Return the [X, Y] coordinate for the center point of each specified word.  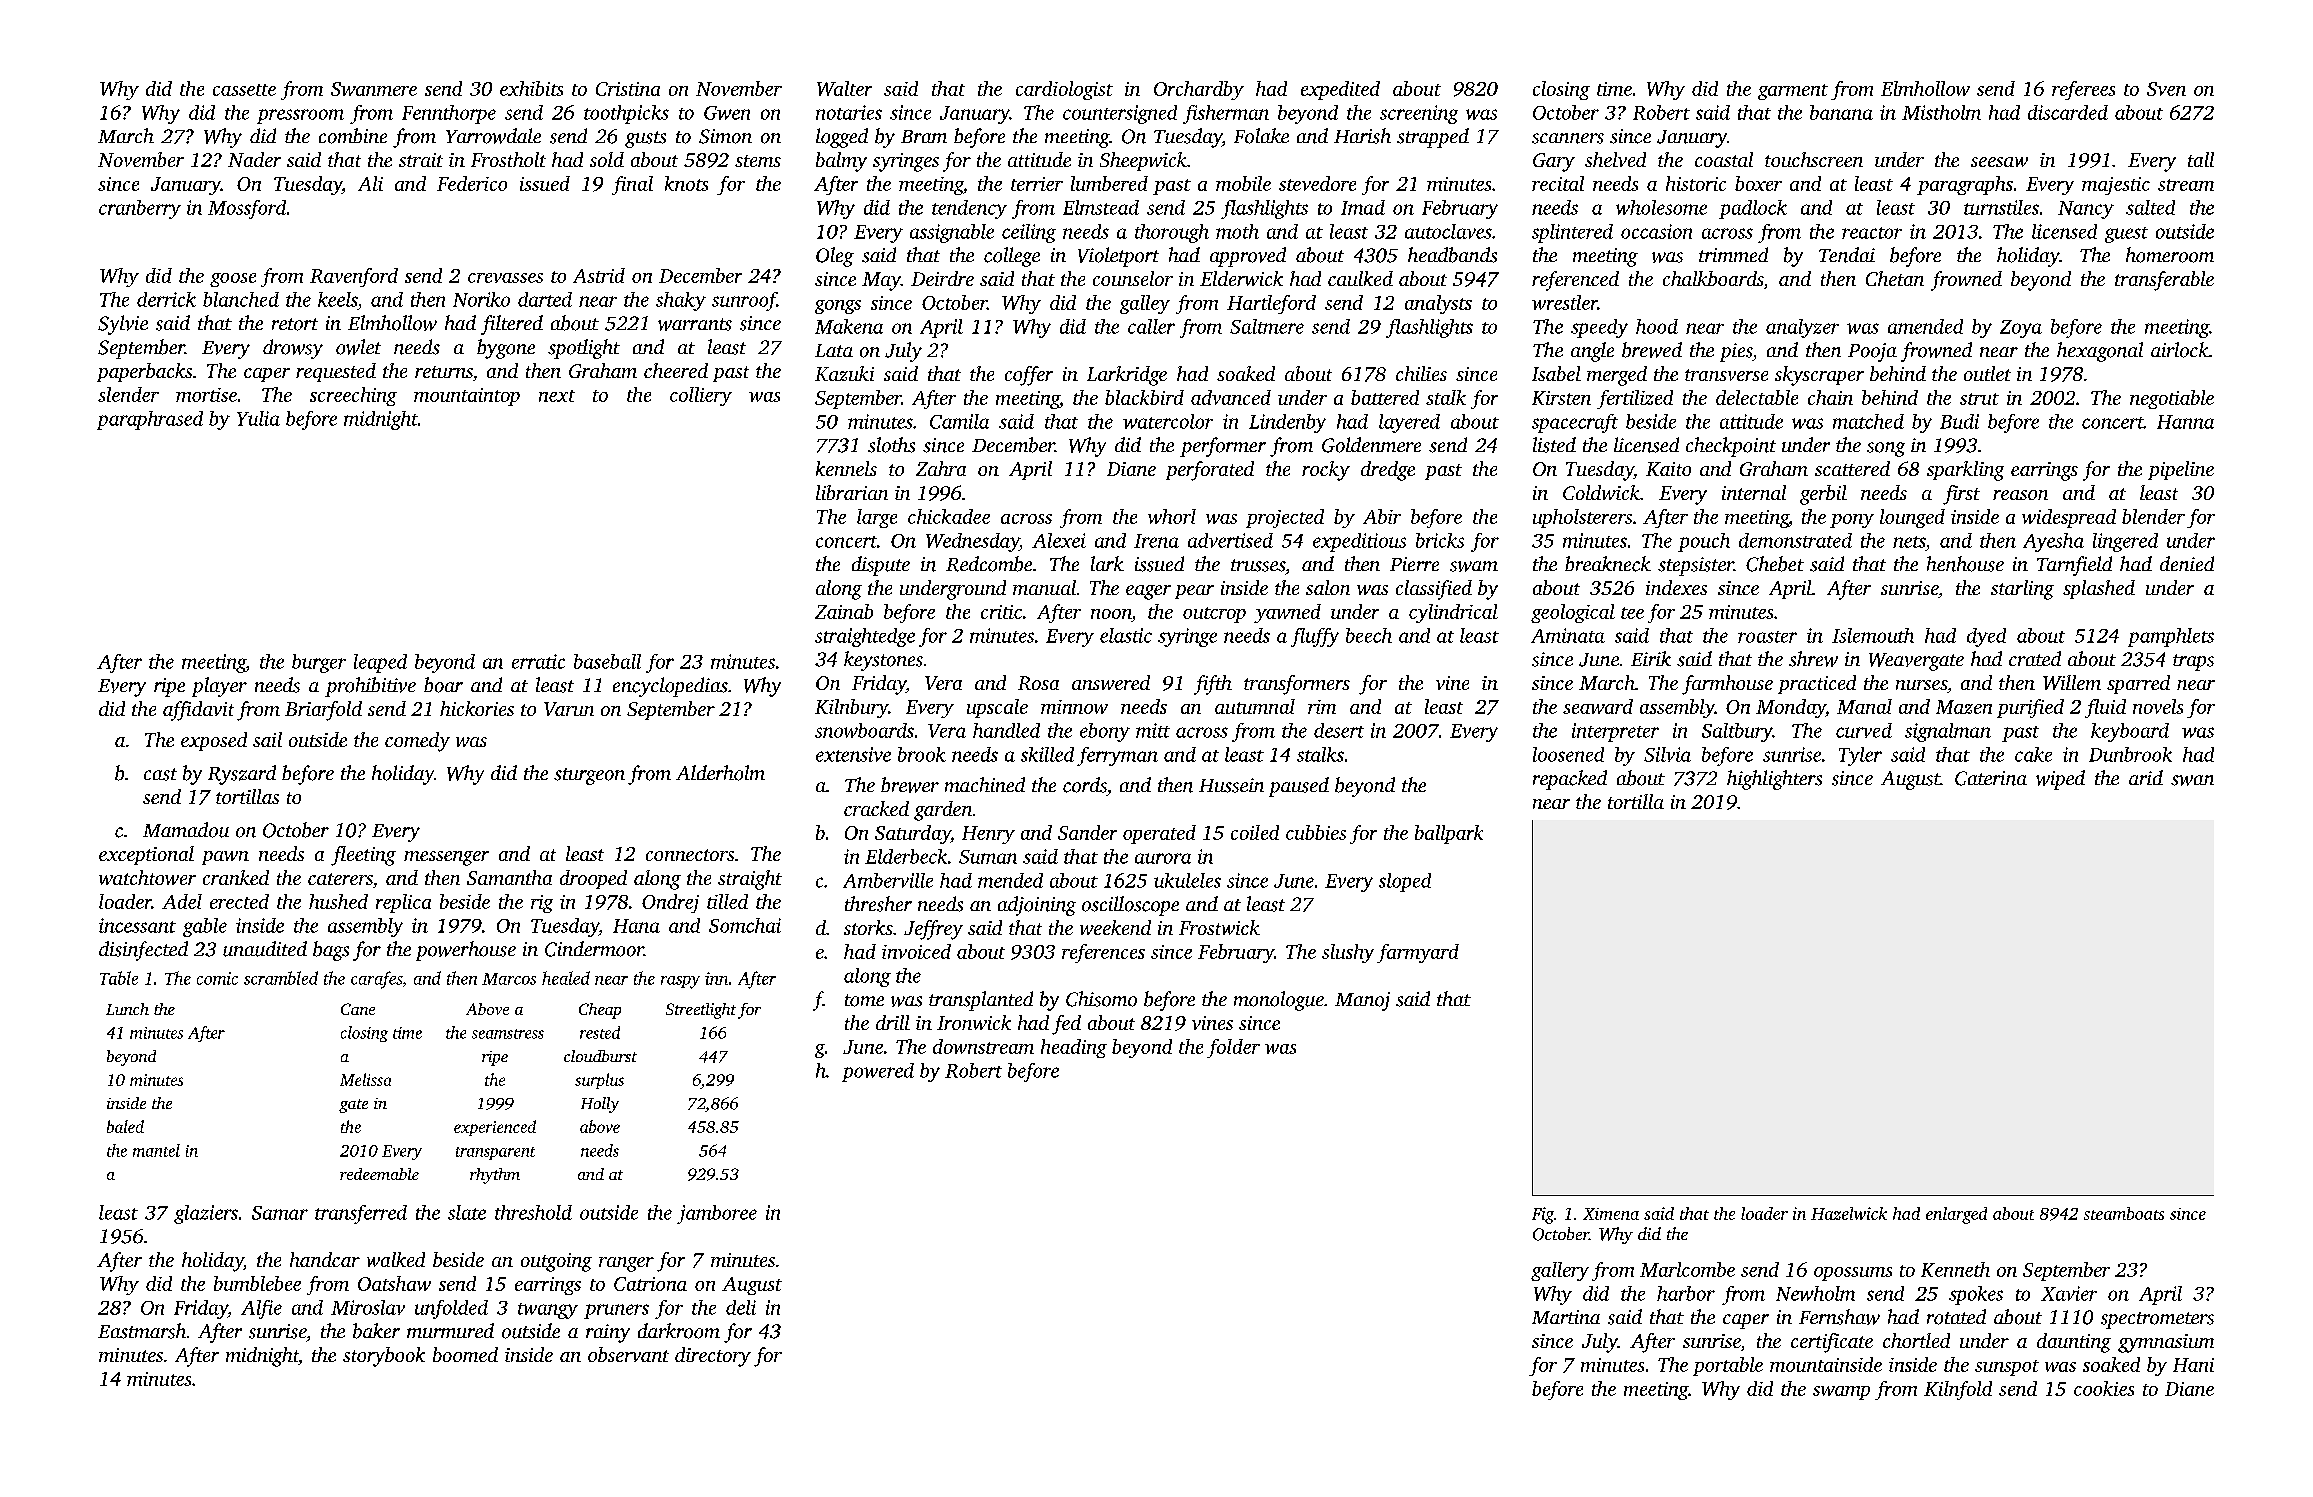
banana [1841, 112]
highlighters [1774, 780]
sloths [891, 445]
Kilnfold [1958, 1390]
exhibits [531, 88]
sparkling [1965, 471]
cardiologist [1064, 90]
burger [319, 663]
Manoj [1362, 1001]
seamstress [508, 1034]
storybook [384, 1357]
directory [713, 1357]
